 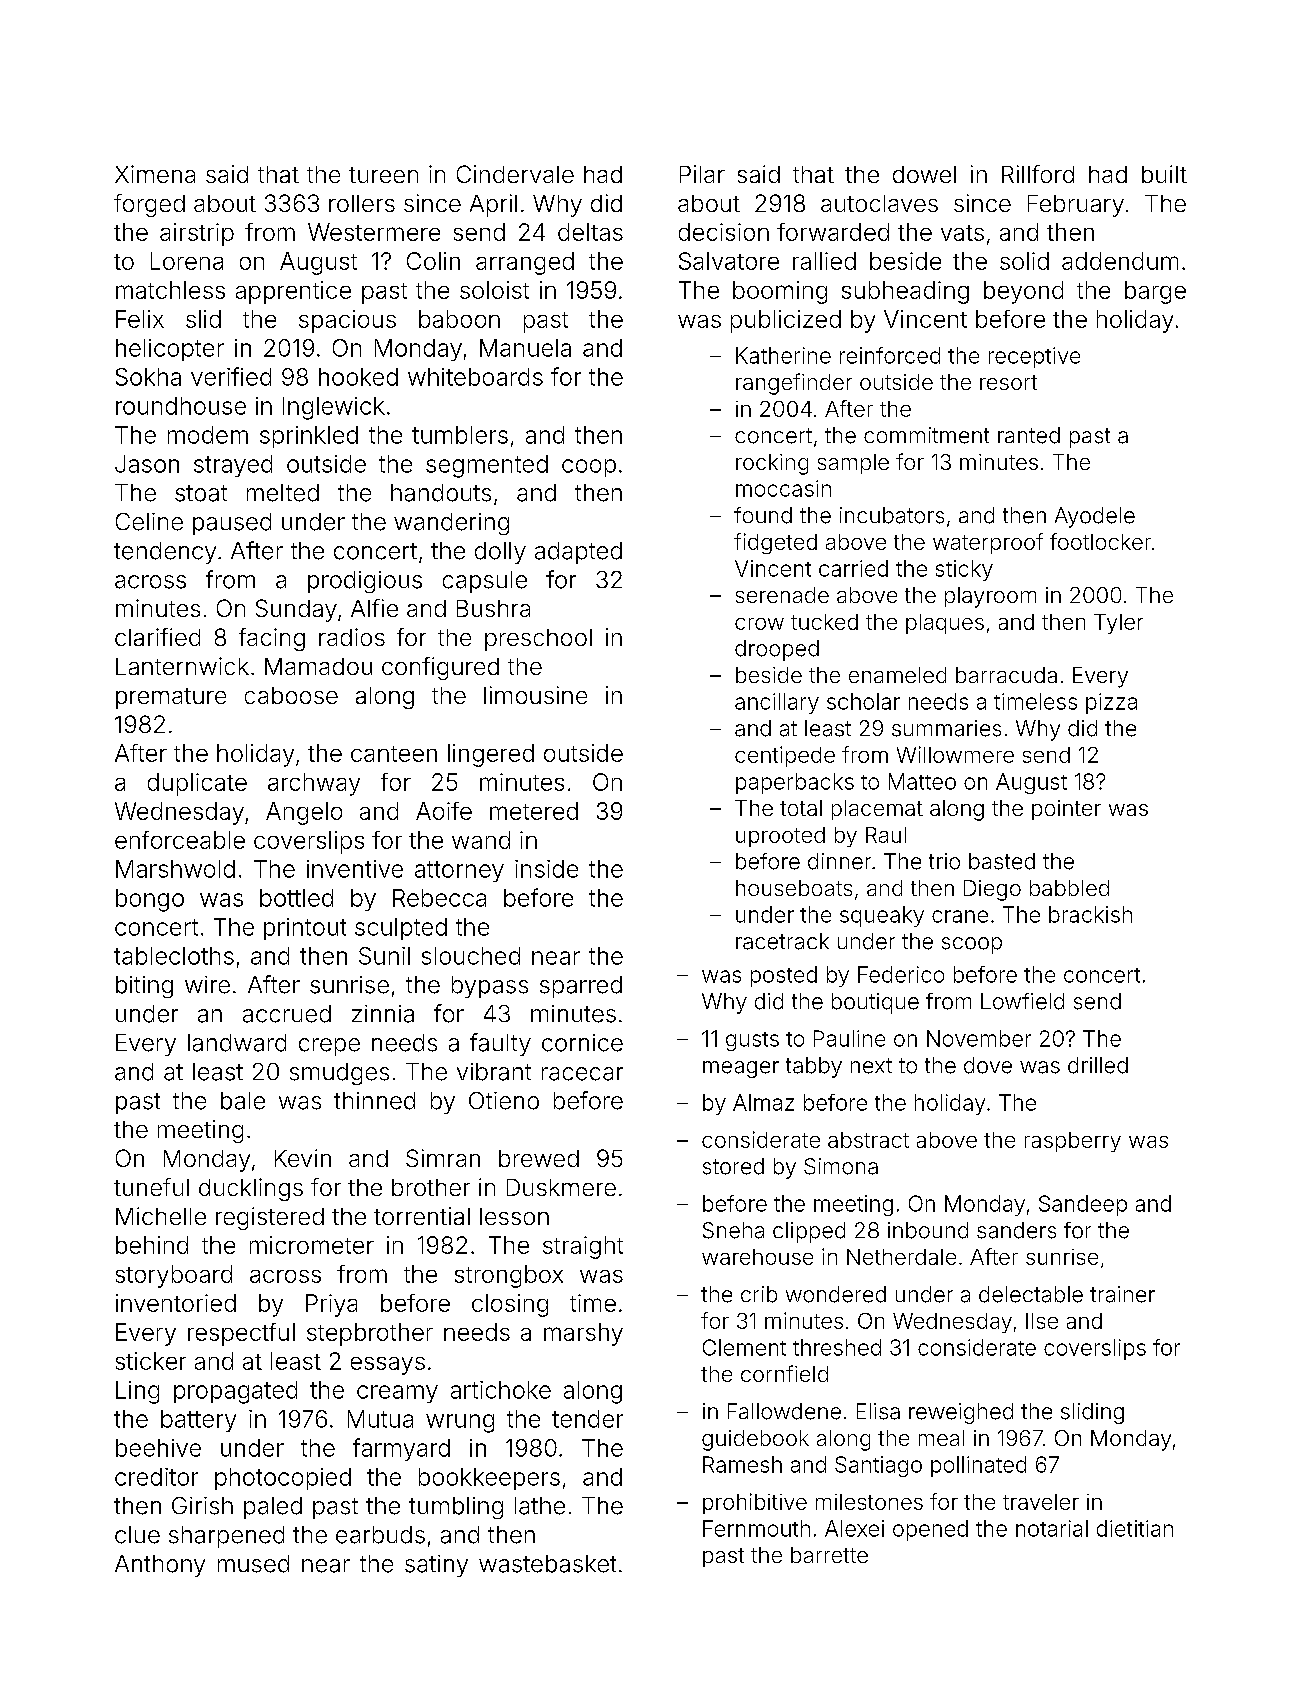 I want to click on plaques, so click(x=945, y=624).
